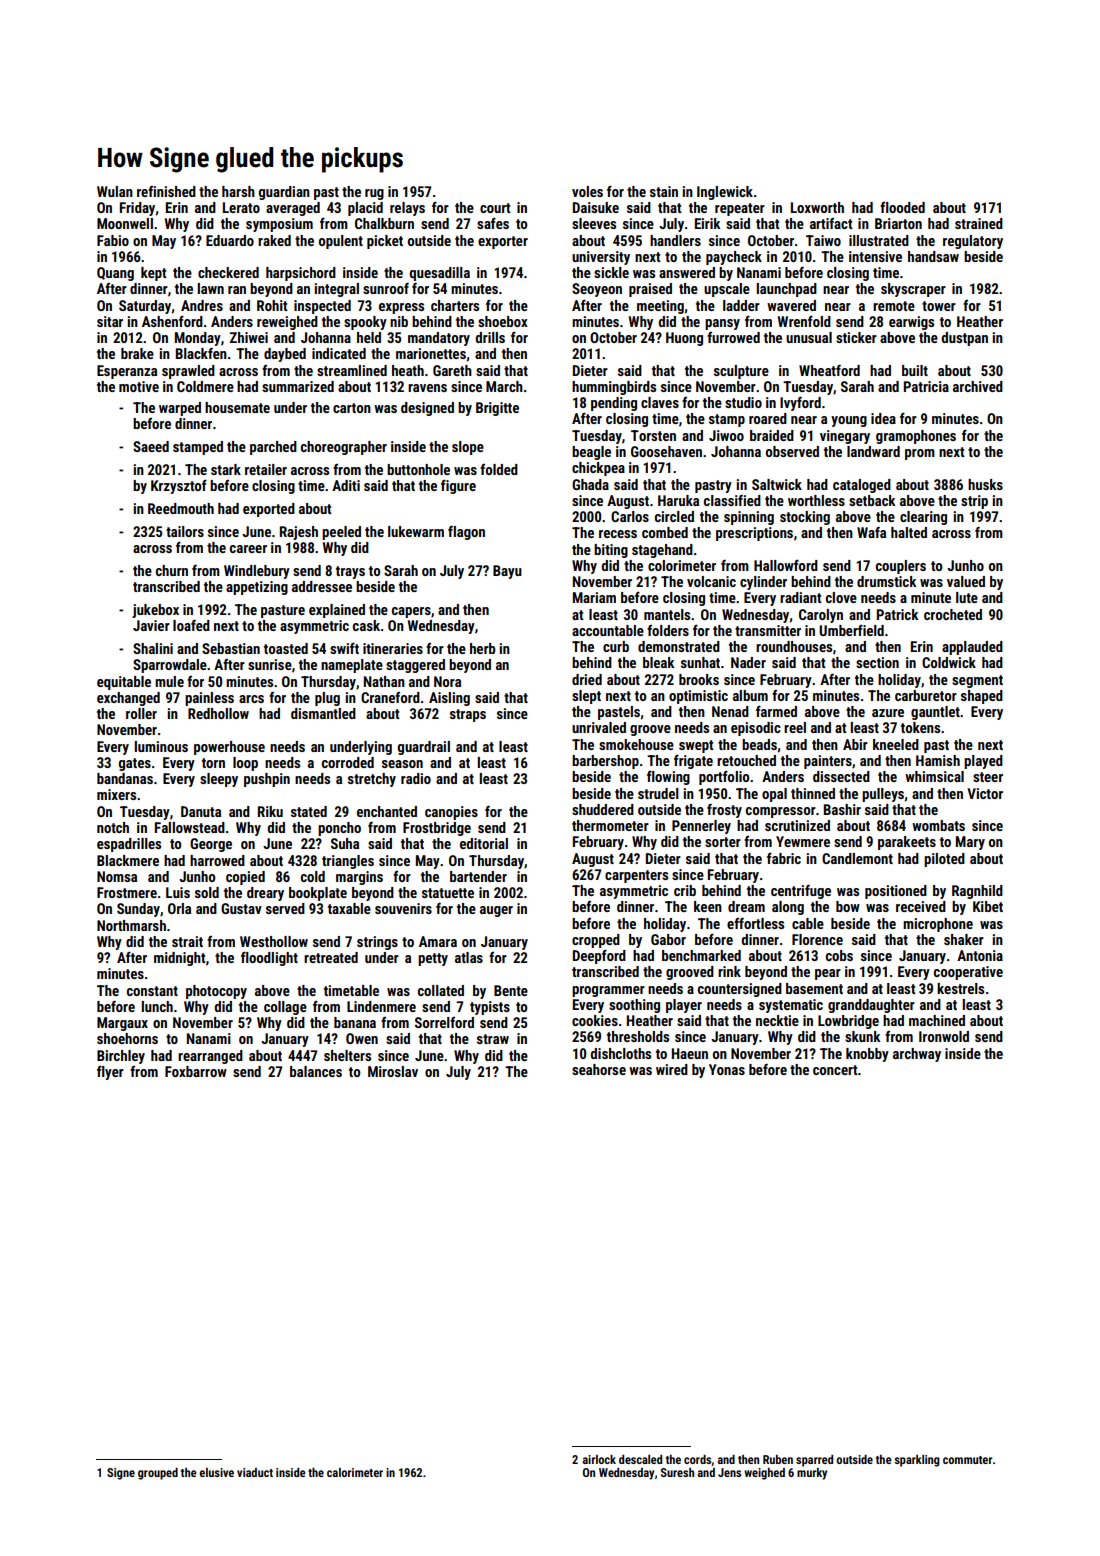  Describe the element at coordinates (902, 207) in the screenshot. I see `flooded` at that location.
